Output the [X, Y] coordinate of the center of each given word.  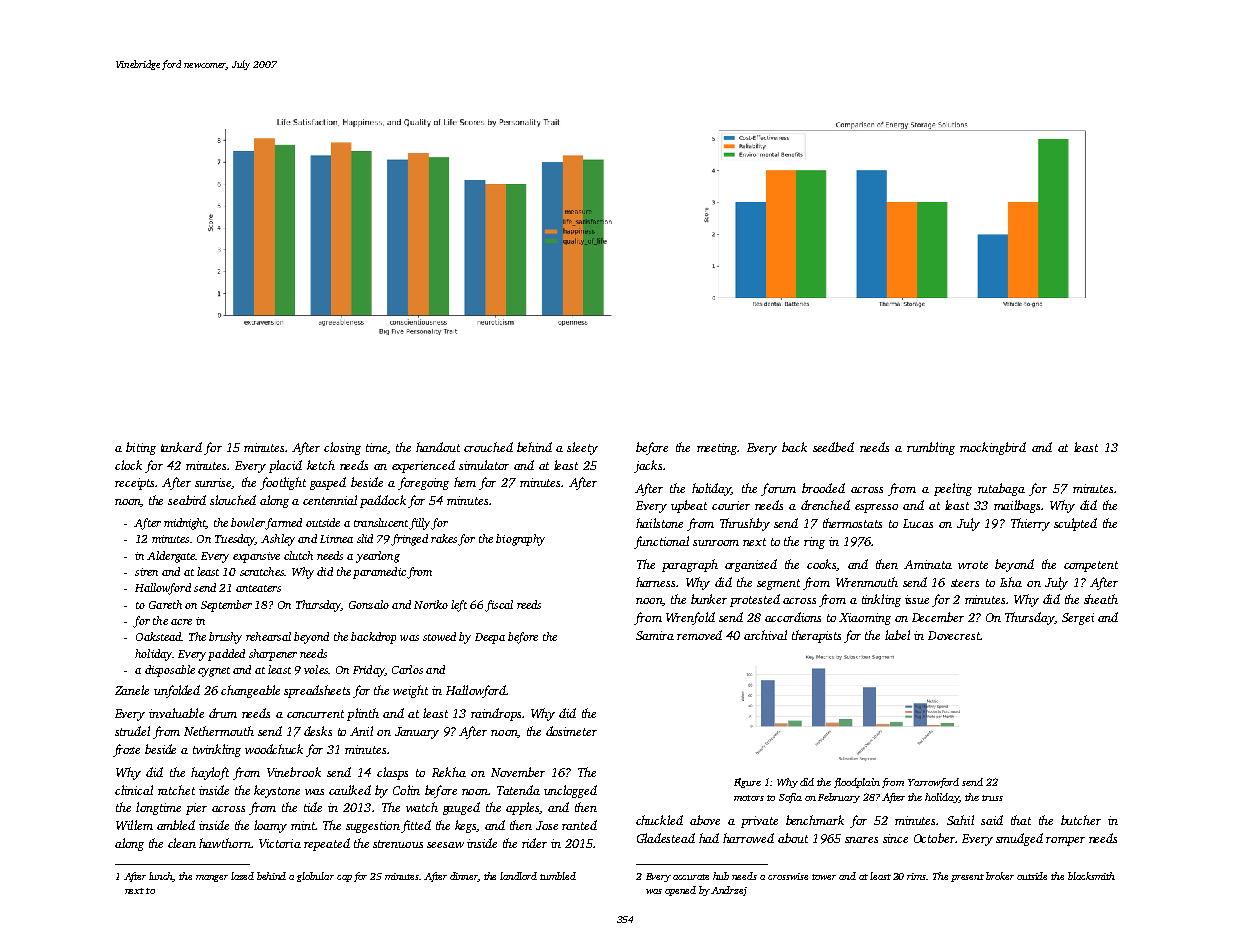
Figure [747, 783]
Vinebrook [294, 772]
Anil [361, 731]
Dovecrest [954, 635]
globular [315, 877]
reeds [529, 604]
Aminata [928, 564]
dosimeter [571, 731]
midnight [185, 524]
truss [992, 798]
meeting [717, 449]
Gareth [165, 604]
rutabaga [1001, 489]
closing [342, 448]
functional [661, 542]
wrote [973, 565]
